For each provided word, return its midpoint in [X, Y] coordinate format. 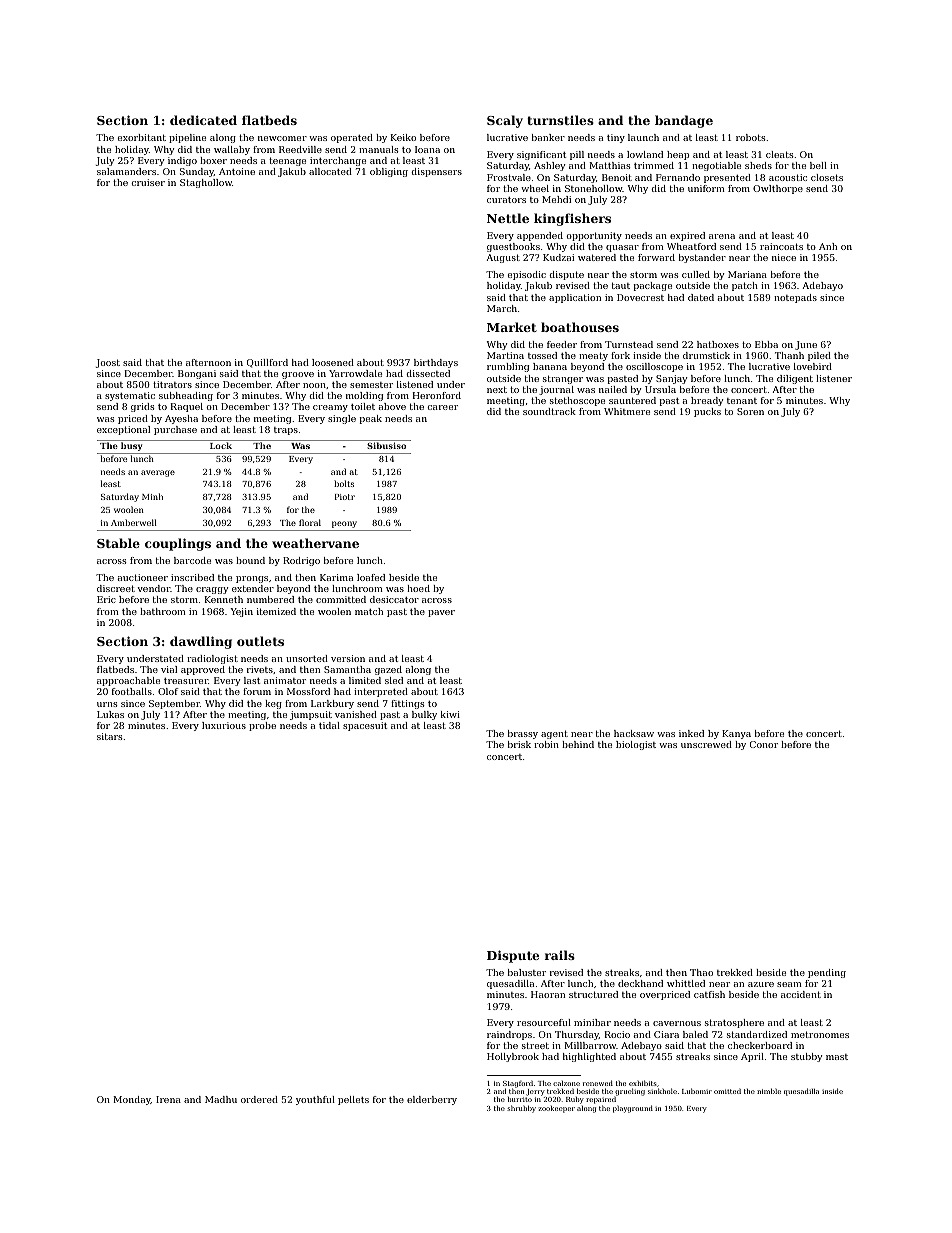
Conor [764, 744]
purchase [175, 430]
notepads [795, 298]
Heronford [437, 395]
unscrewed [706, 744]
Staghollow [206, 183]
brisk [519, 744]
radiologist [212, 659]
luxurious [224, 725]
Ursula [660, 389]
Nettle [508, 218]
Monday [132, 1100]
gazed [388, 670]
